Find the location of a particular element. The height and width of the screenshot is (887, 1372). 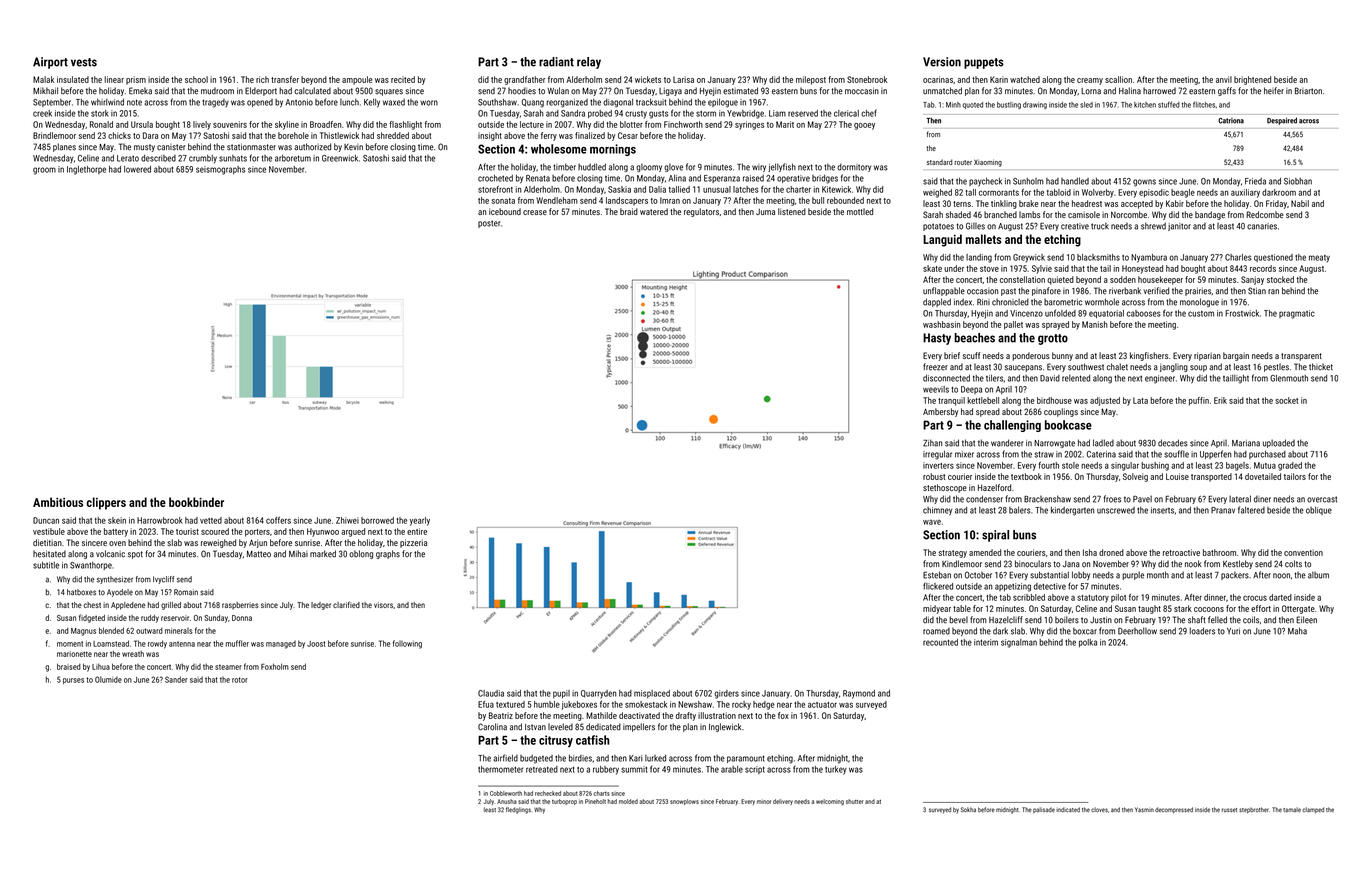

stepbrother is located at coordinates (1254, 810).
